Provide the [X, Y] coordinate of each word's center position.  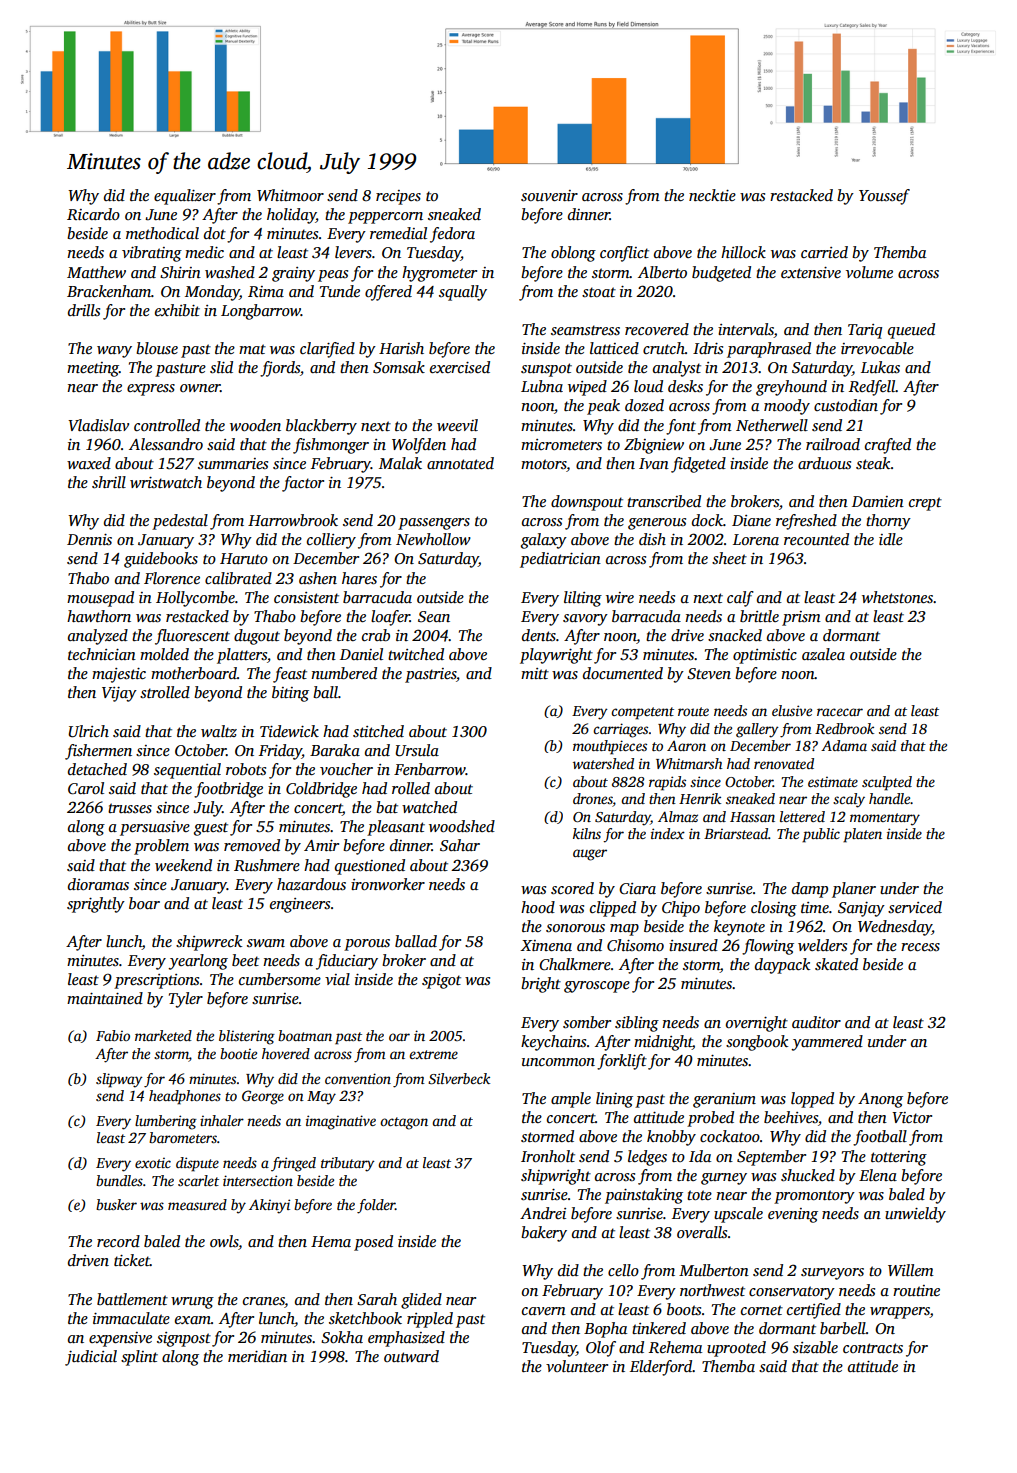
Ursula [417, 750]
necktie [712, 195]
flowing [768, 947]
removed [252, 845]
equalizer [185, 197]
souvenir [549, 196]
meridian [257, 1356]
